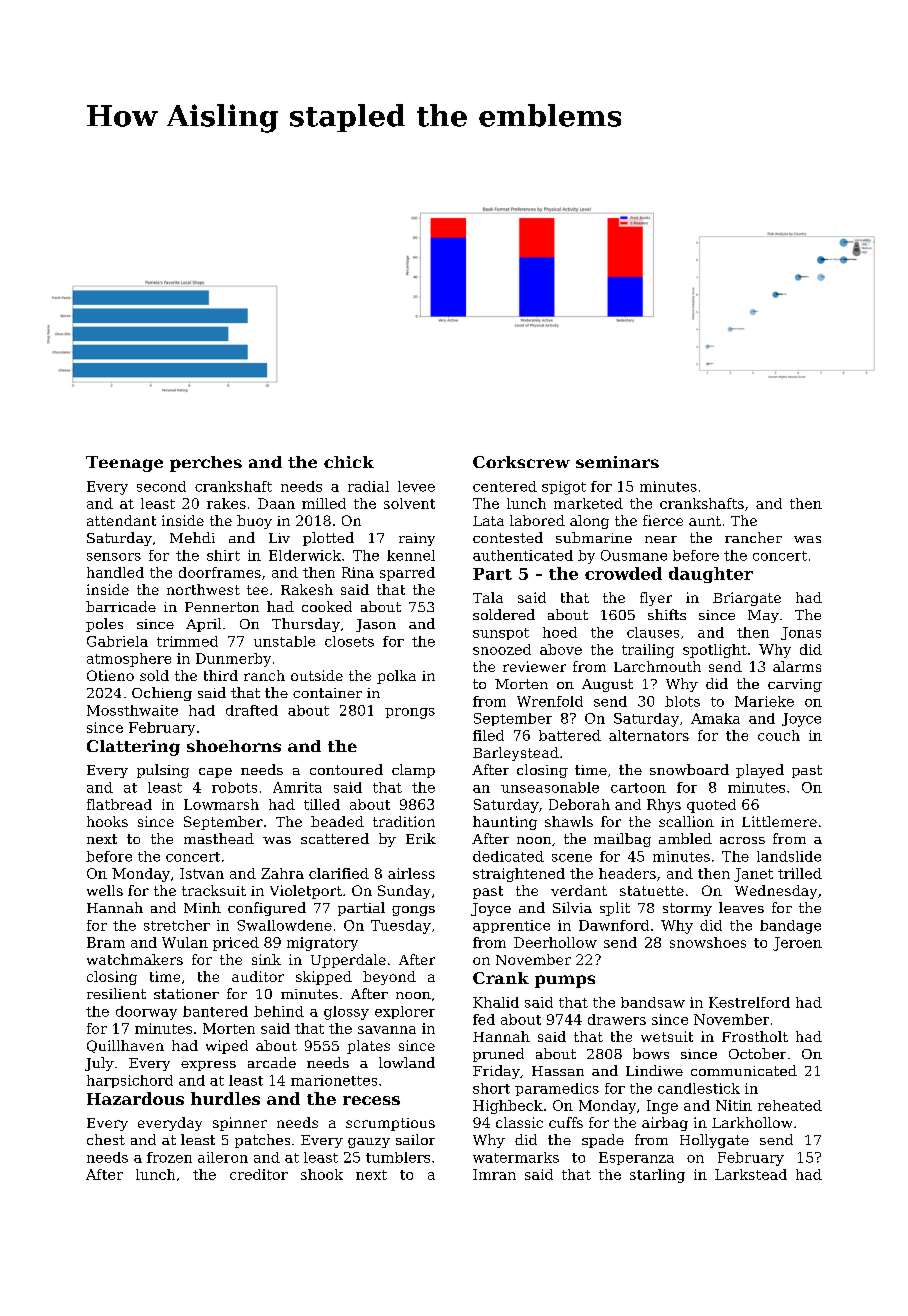 This page has width=908, height=1316. Describe the element at coordinates (667, 1036) in the page. I see `wetsuit` at that location.
